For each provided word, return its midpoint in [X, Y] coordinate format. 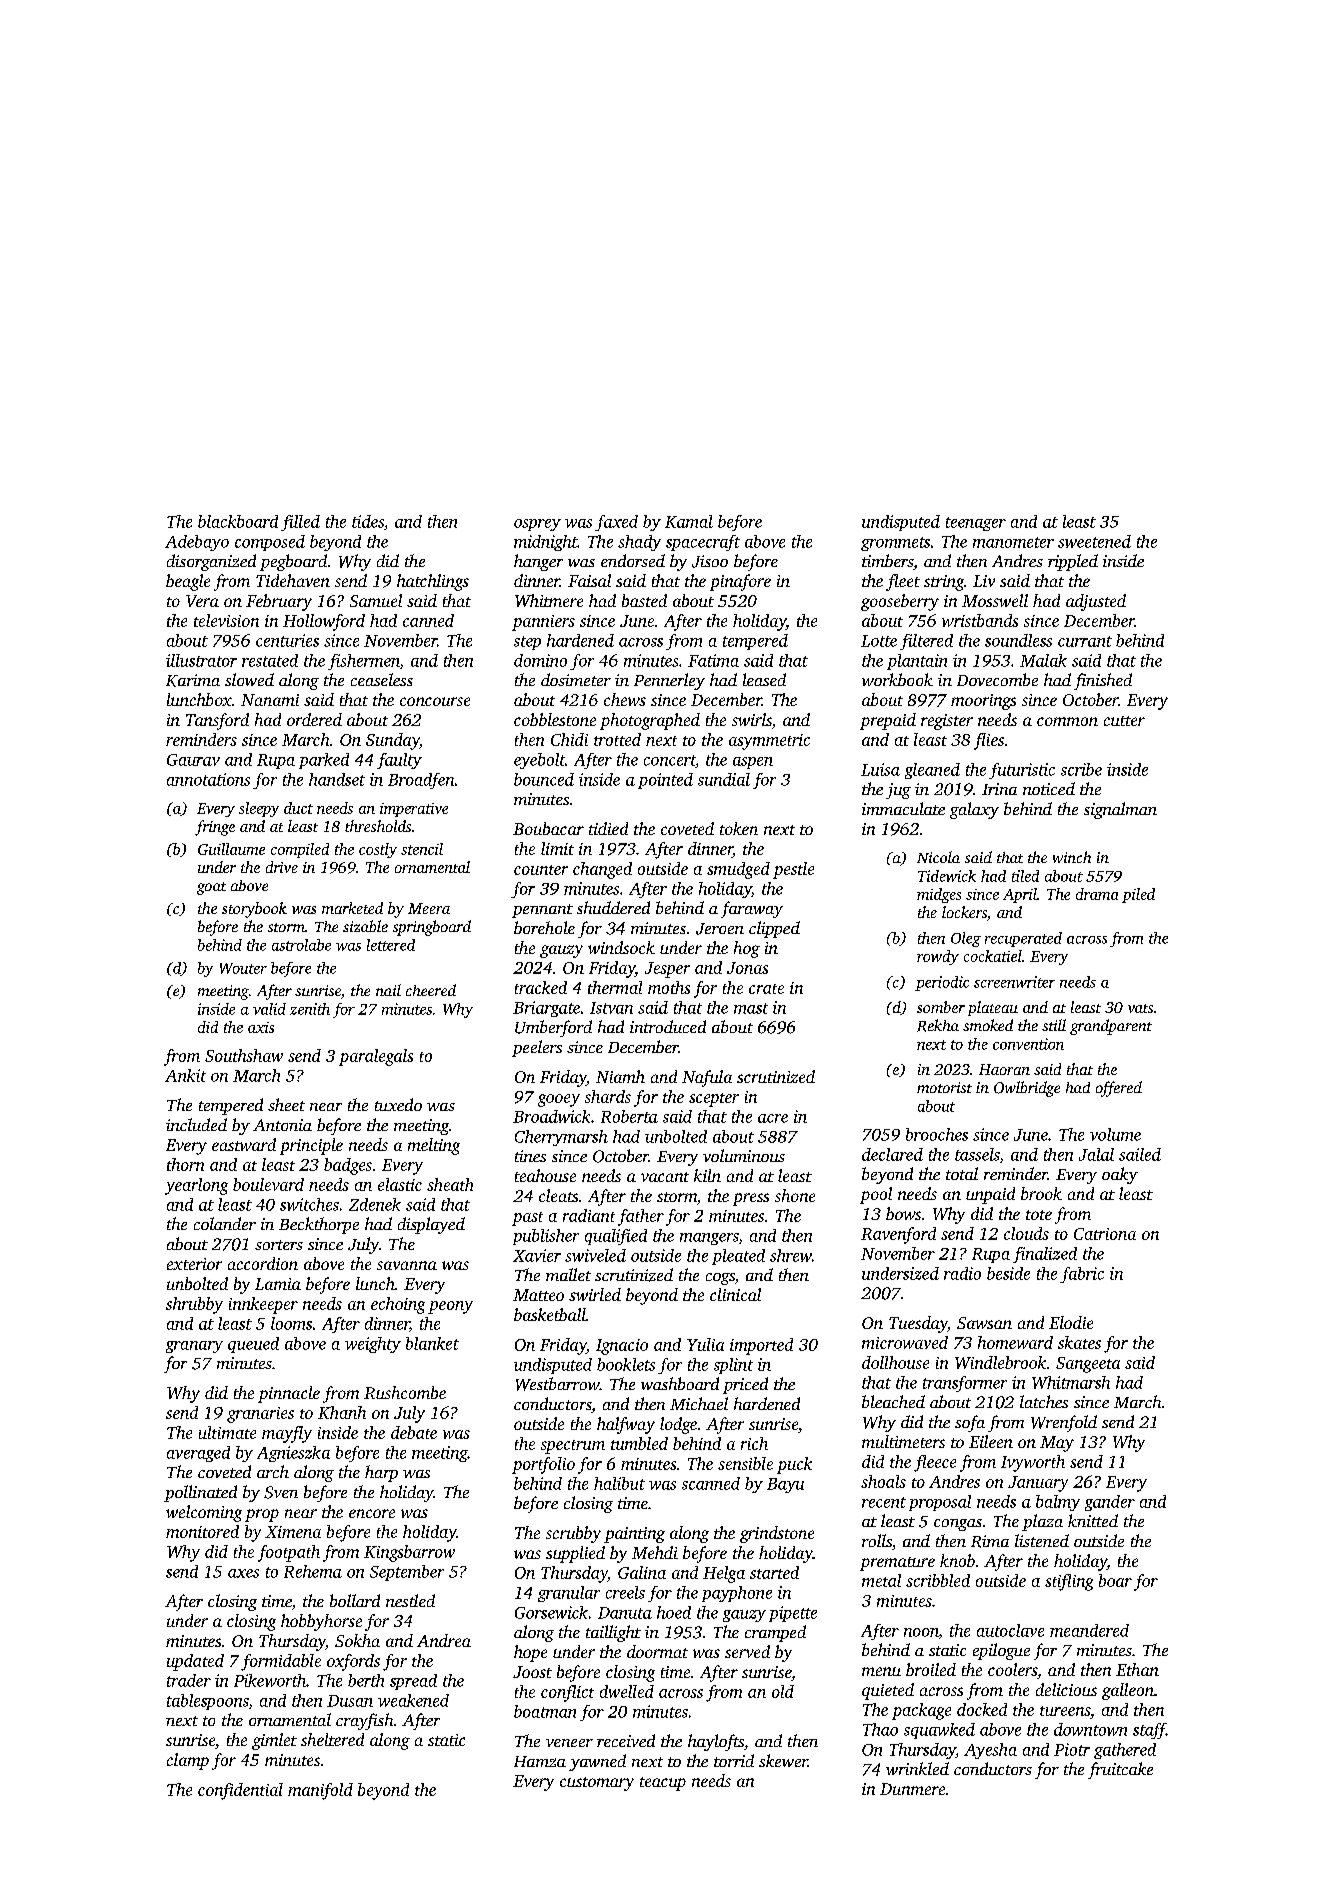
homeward [1015, 1342]
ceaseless [382, 679]
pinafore [740, 582]
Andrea [444, 1640]
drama [1097, 894]
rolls [877, 1540]
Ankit [185, 1075]
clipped [774, 929]
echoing [398, 1305]
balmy [1058, 1503]
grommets [895, 544]
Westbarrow [558, 1384]
